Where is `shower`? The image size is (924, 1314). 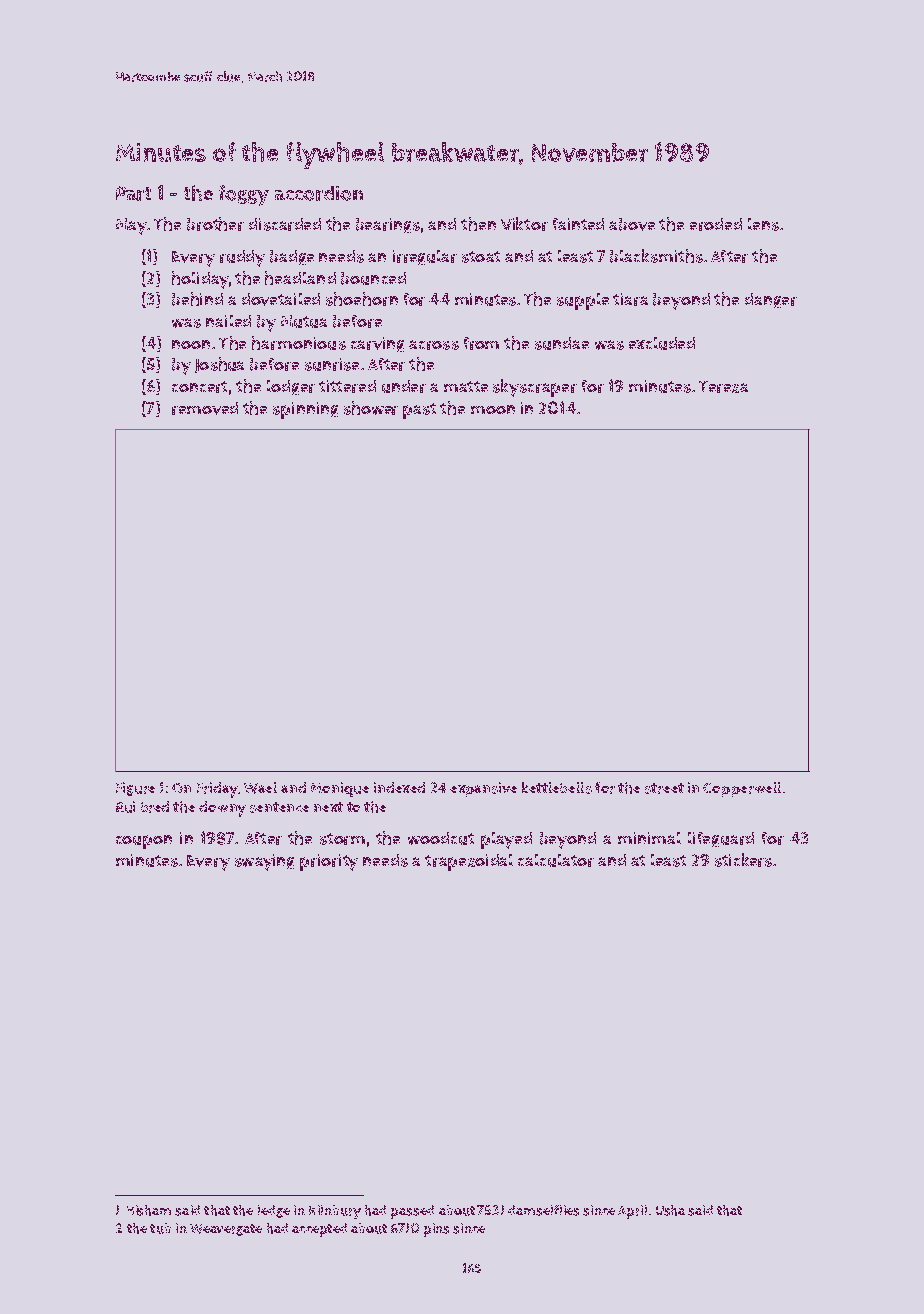
shower is located at coordinates (371, 408).
